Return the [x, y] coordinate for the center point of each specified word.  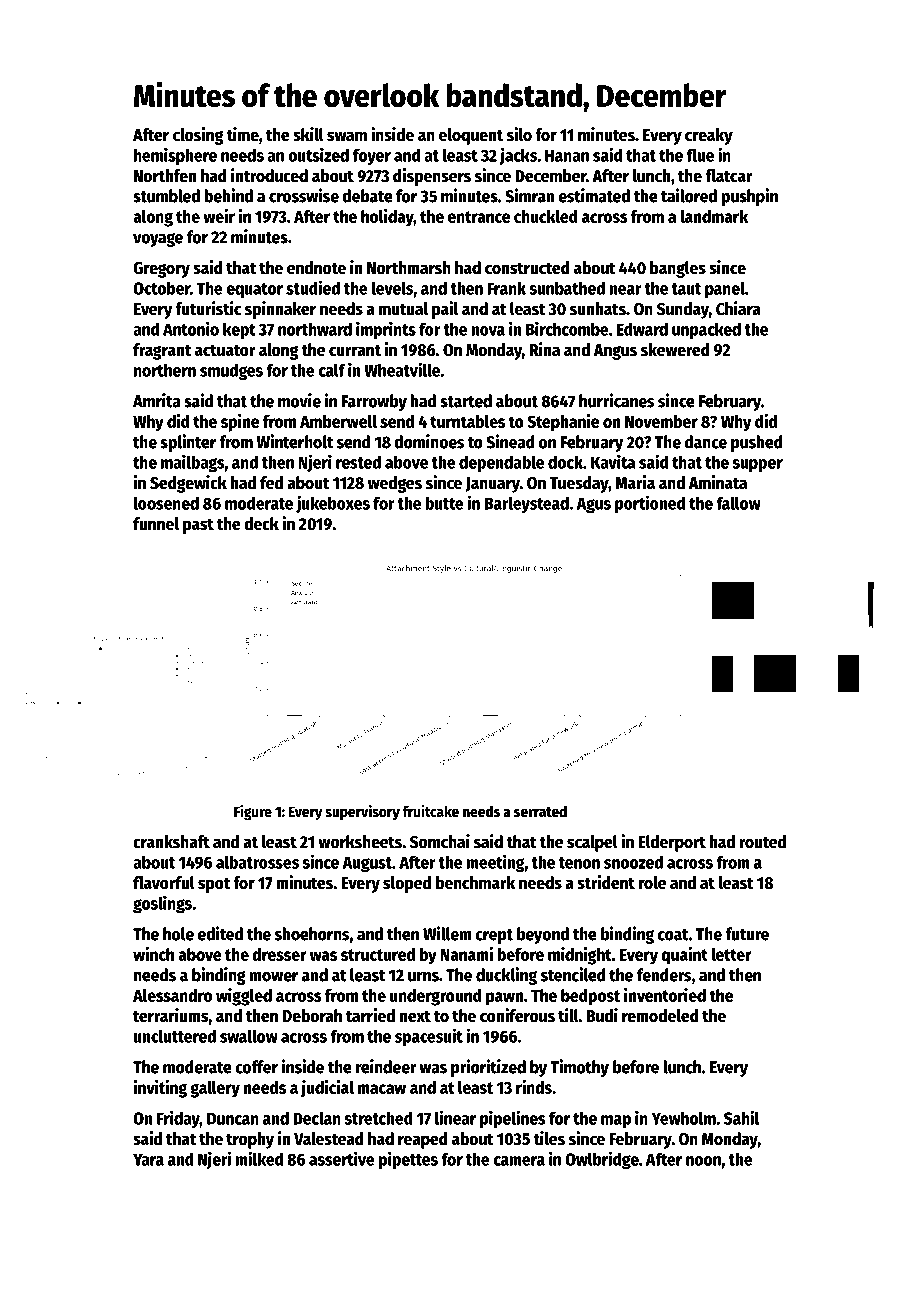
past [198, 526]
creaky [709, 136]
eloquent [471, 136]
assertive [342, 1158]
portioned [650, 504]
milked [259, 1158]
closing [198, 136]
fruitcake [431, 811]
